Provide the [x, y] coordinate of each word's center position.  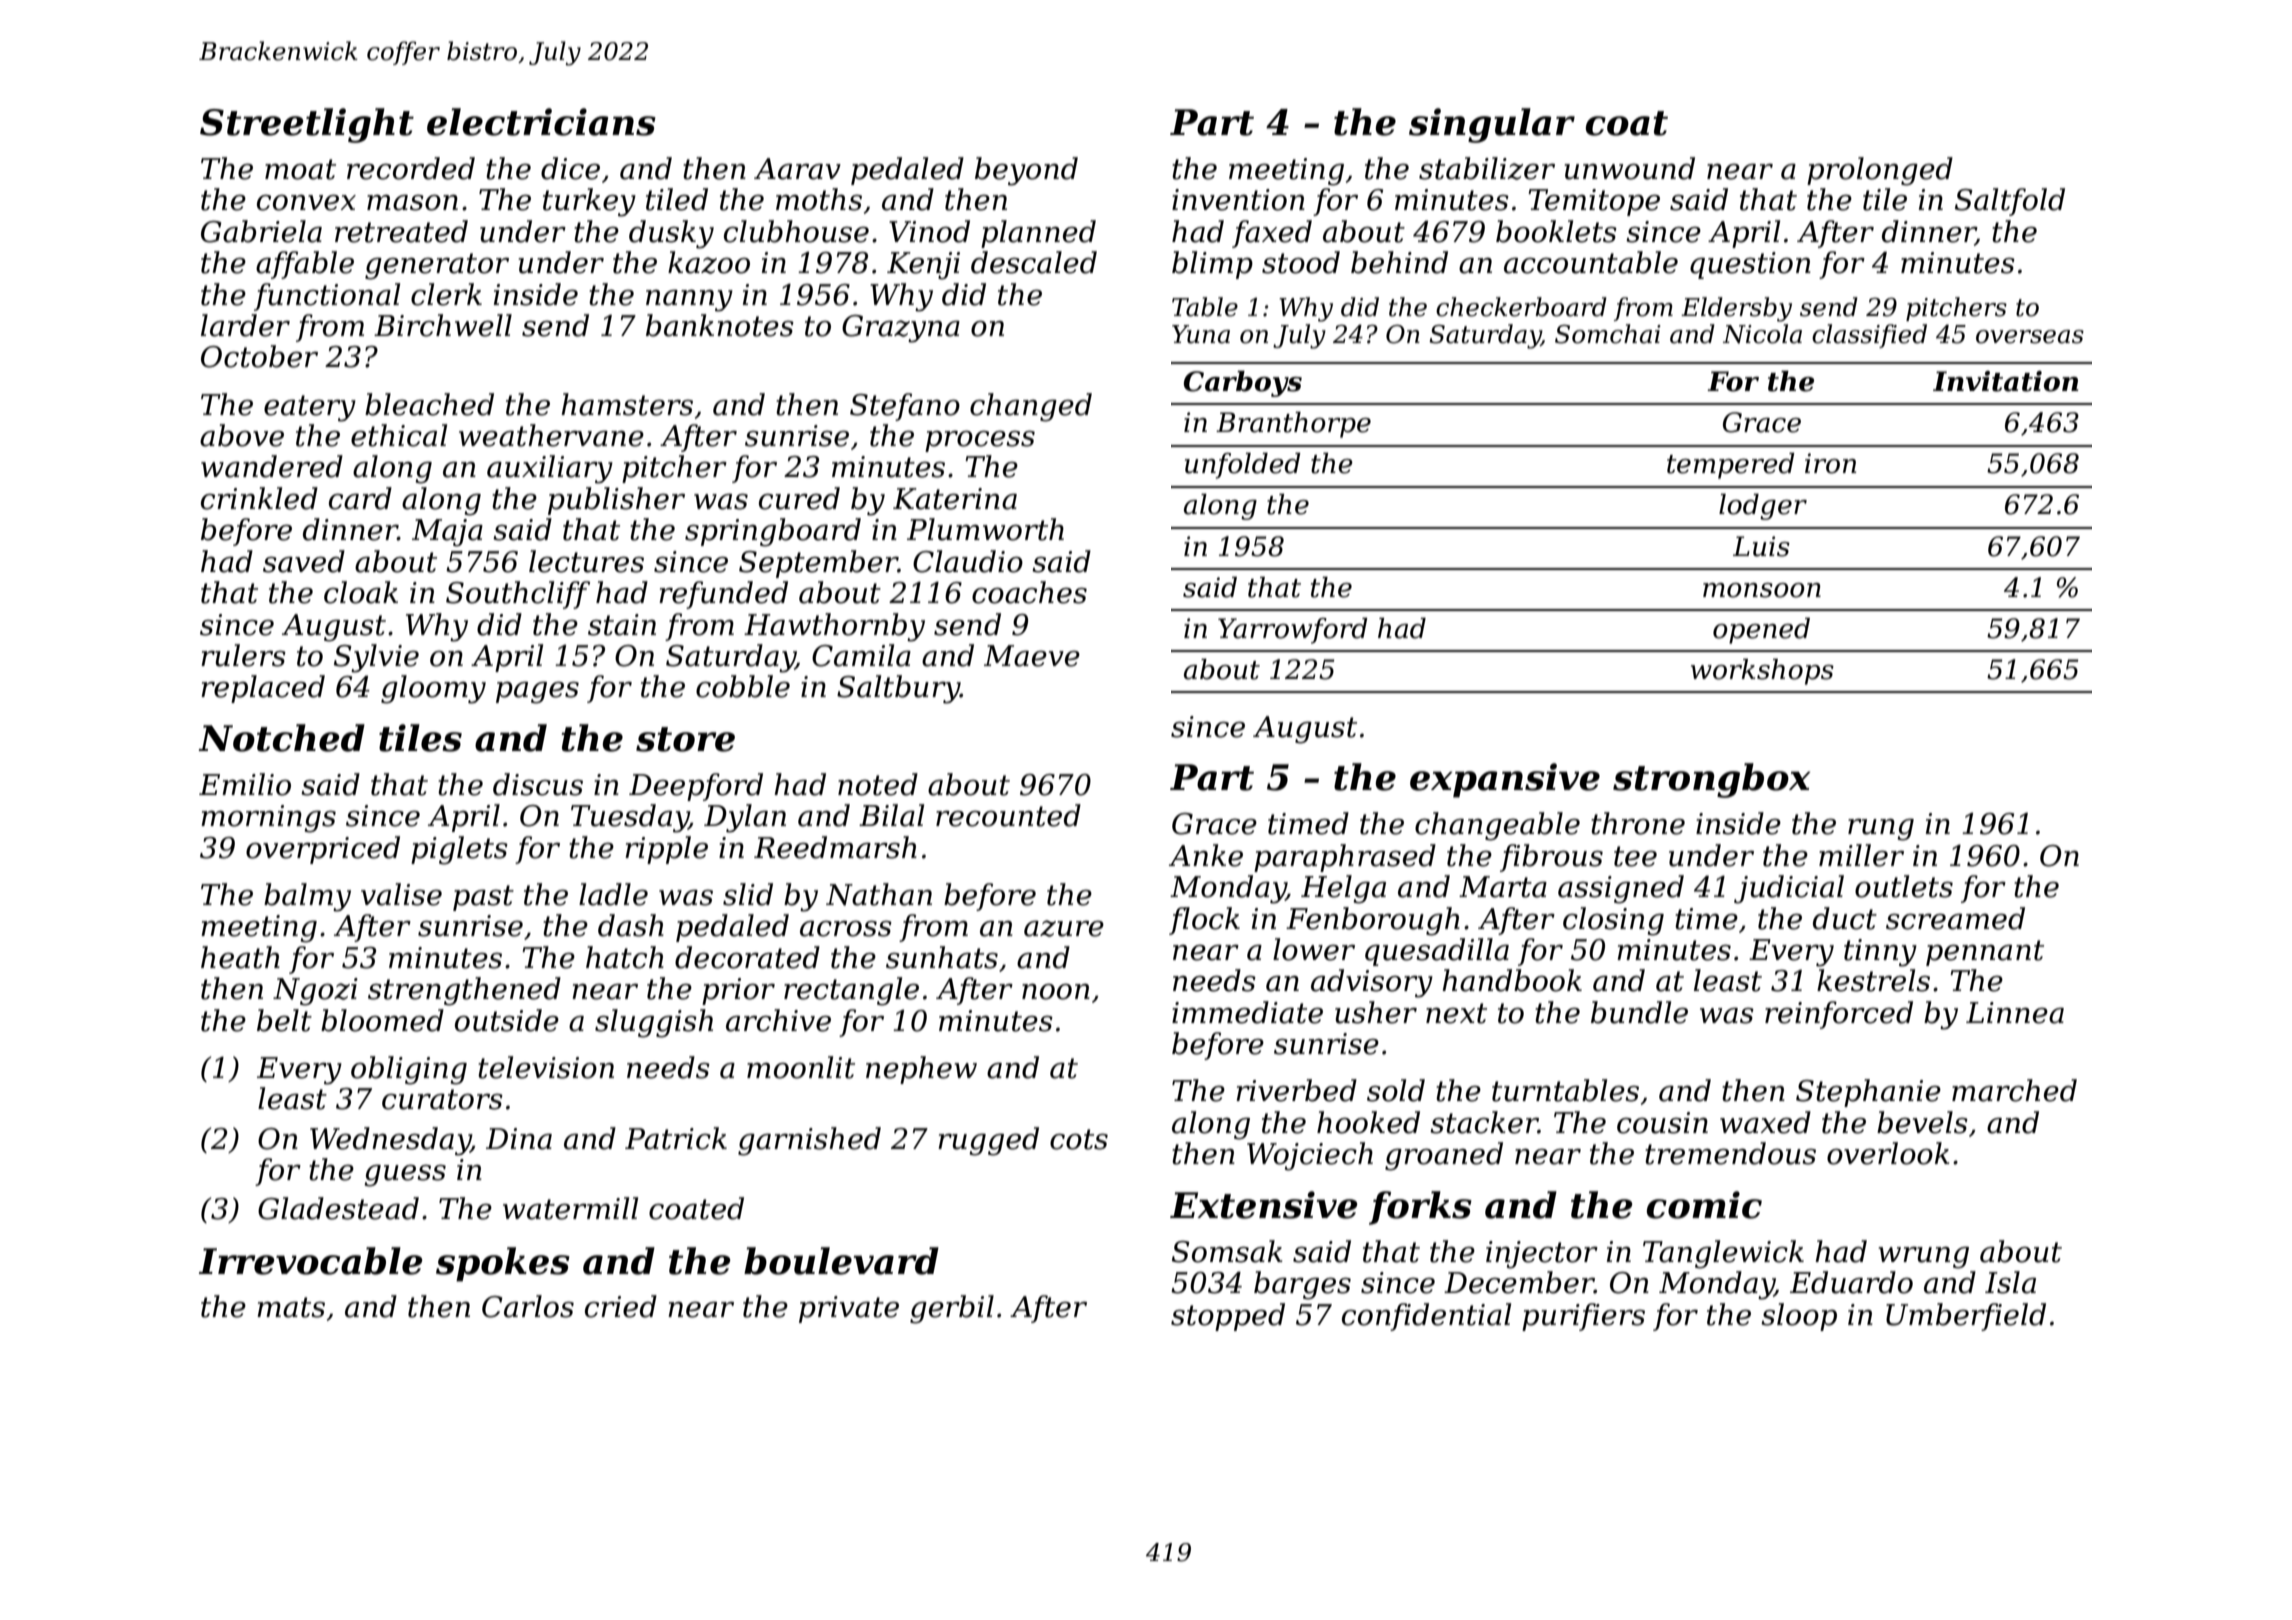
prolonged [1880, 171]
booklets [1556, 231]
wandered [272, 466]
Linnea [2015, 1013]
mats [291, 1307]
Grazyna [901, 329]
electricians [541, 122]
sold [1396, 1090]
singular [1492, 125]
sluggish [654, 1023]
